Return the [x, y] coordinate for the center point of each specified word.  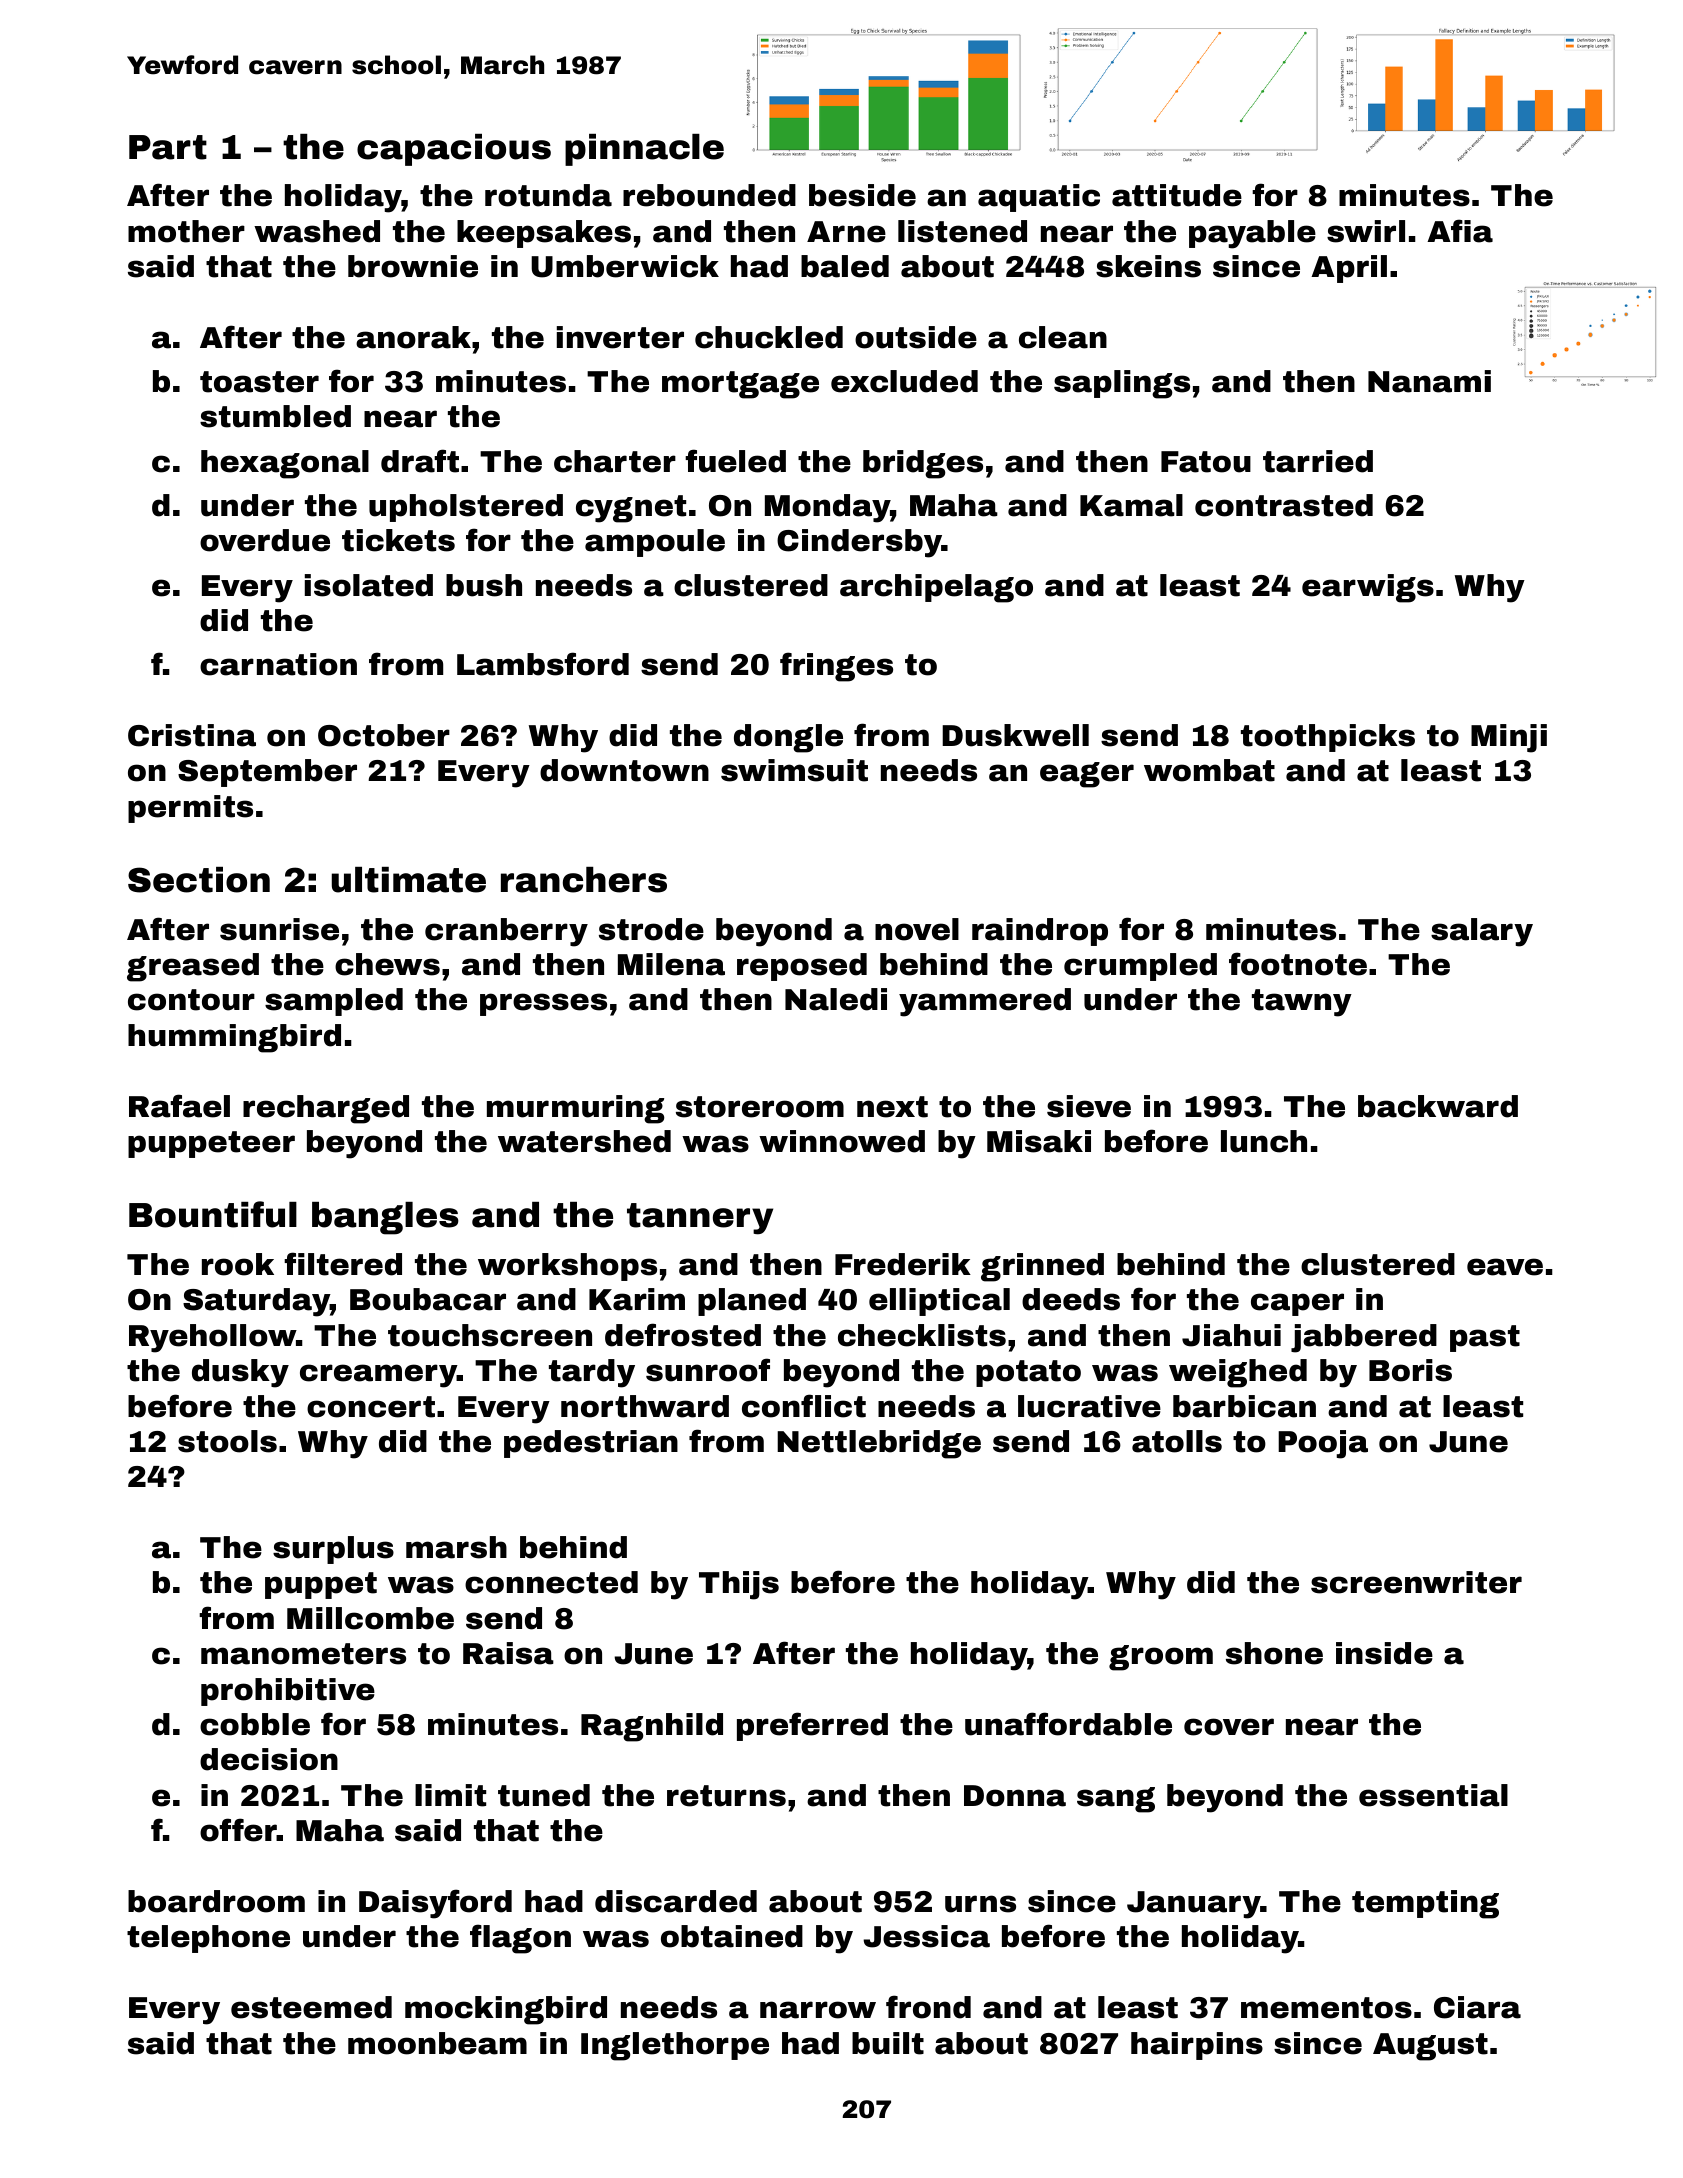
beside [862, 195]
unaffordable [1068, 1724]
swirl [1366, 231]
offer [238, 1830]
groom [1161, 1658]
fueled [735, 461]
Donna [1015, 1796]
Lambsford [543, 664]
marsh [456, 1547]
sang [1116, 1800]
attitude [1177, 195]
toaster [259, 382]
